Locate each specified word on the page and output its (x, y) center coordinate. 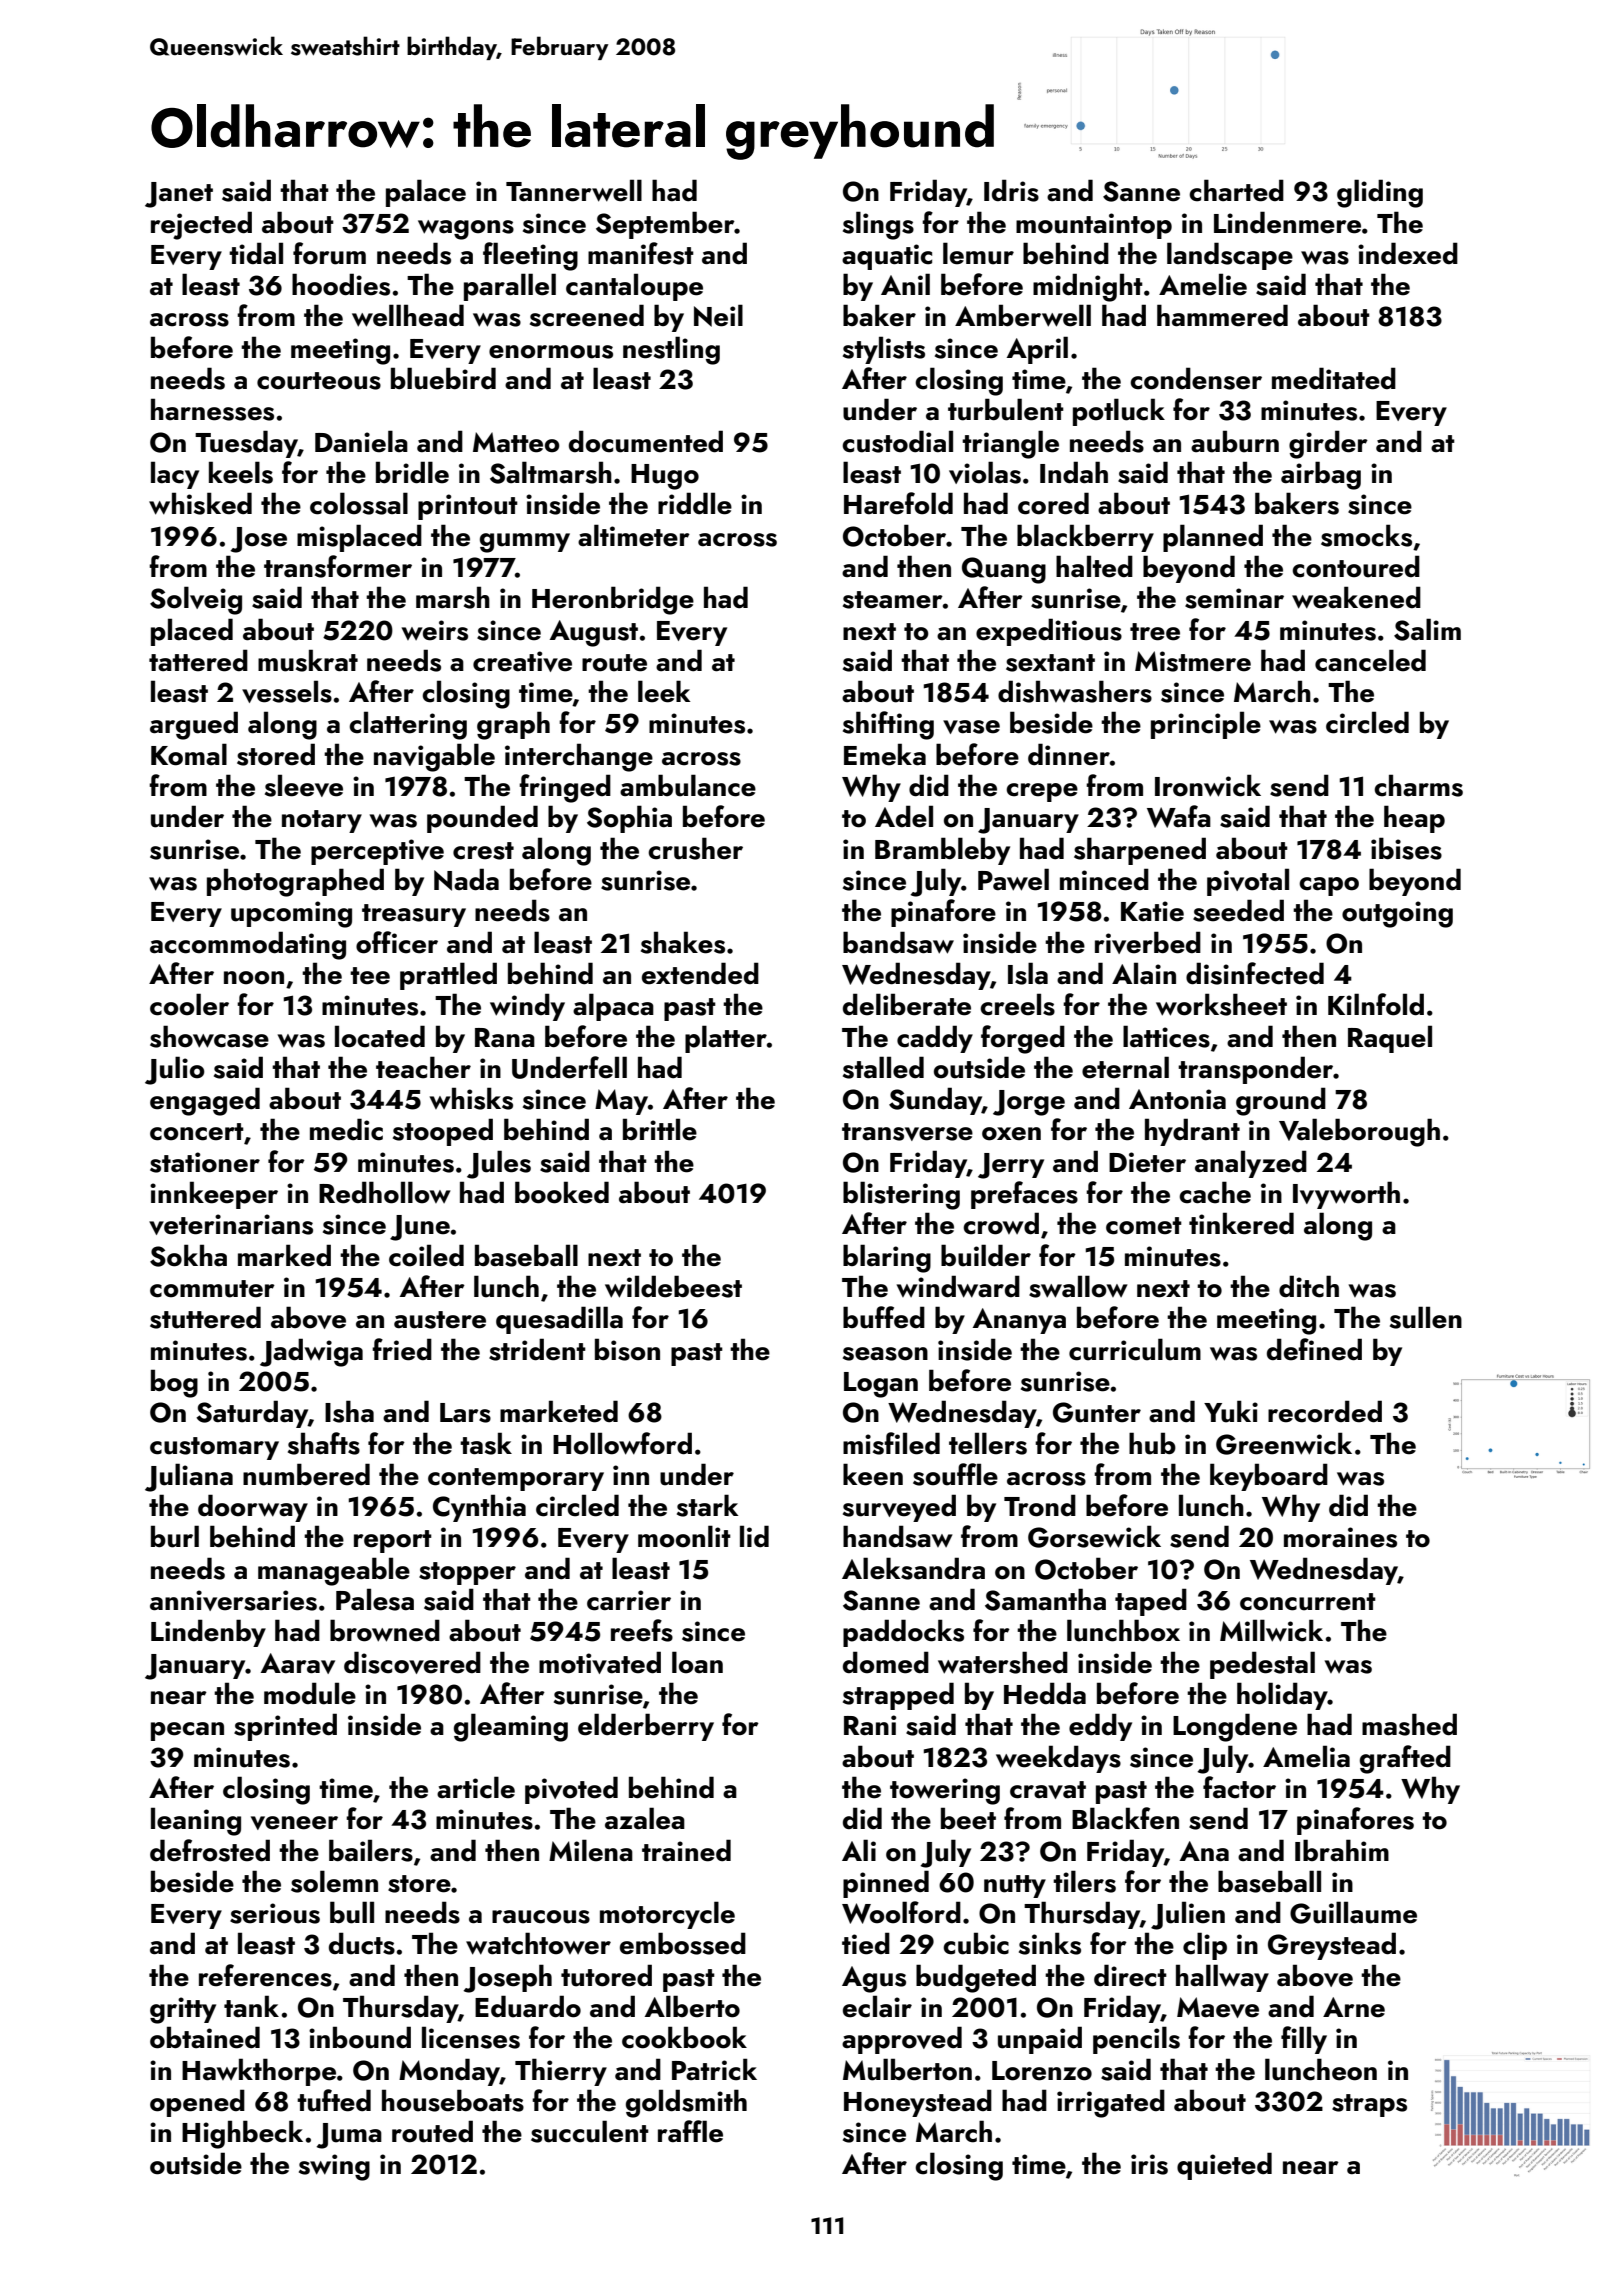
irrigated (1111, 2103)
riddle (695, 503)
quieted (1224, 2166)
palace (426, 193)
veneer (294, 1823)
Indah (1074, 472)
